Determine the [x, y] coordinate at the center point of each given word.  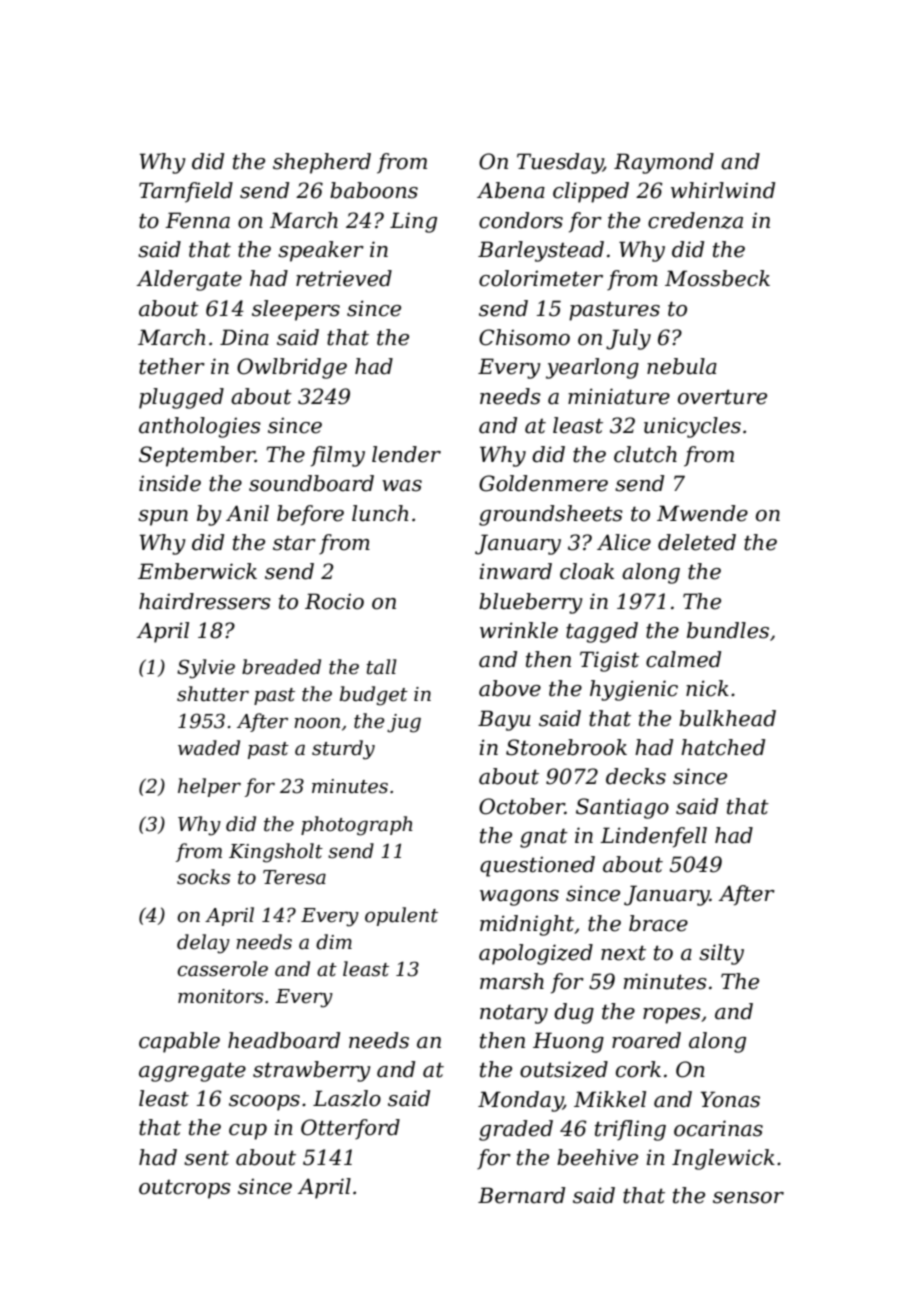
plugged [181, 398]
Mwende [702, 513]
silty [721, 954]
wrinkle [519, 630]
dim [334, 941]
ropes [672, 1016]
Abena [511, 190]
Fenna [197, 220]
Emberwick [197, 571]
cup [248, 1132]
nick [707, 688]
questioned [537, 866]
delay [203, 944]
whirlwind [723, 190]
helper [209, 787]
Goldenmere [543, 483]
